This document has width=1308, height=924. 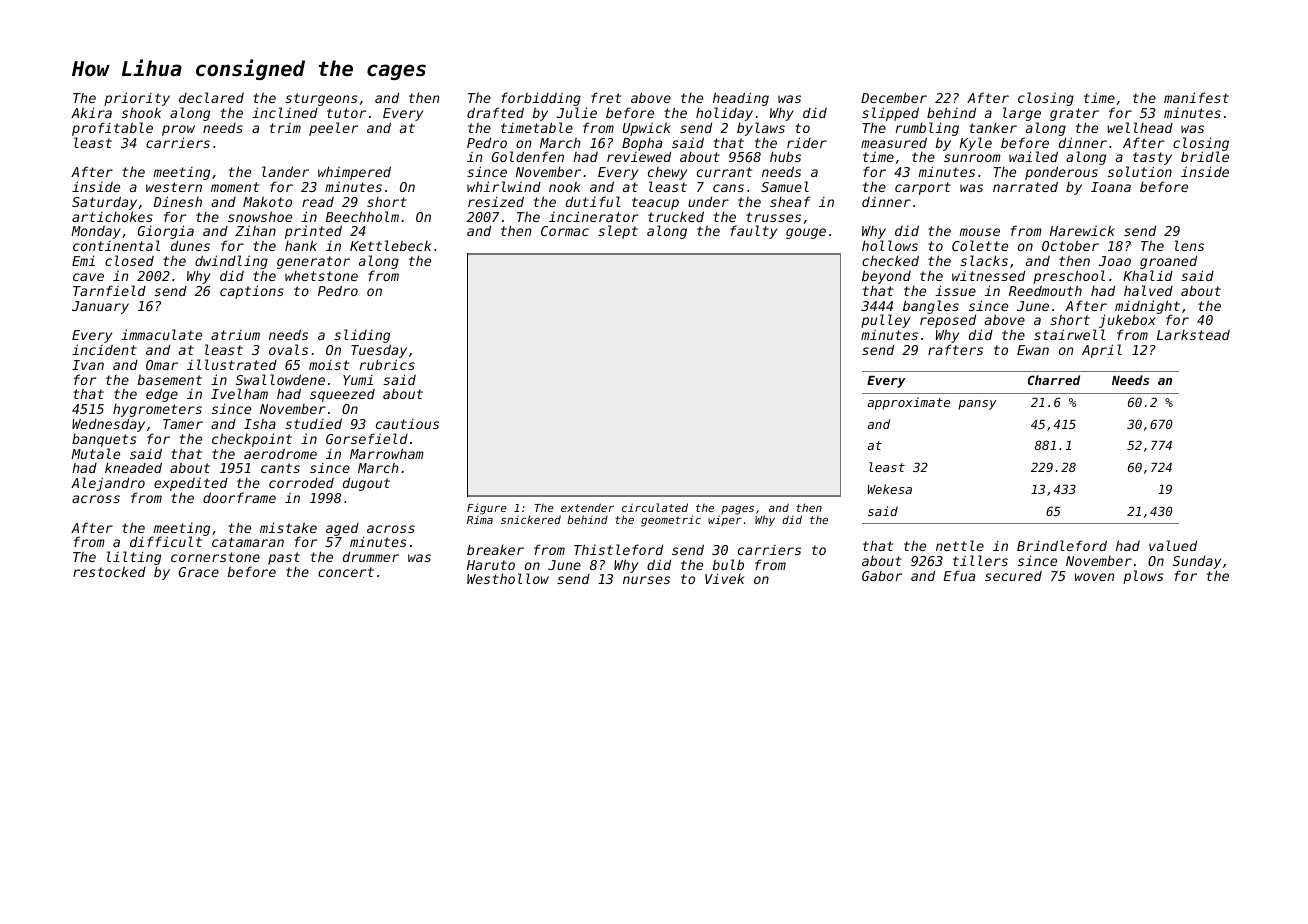 What do you see at coordinates (646, 580) in the document?
I see `nurses` at bounding box center [646, 580].
